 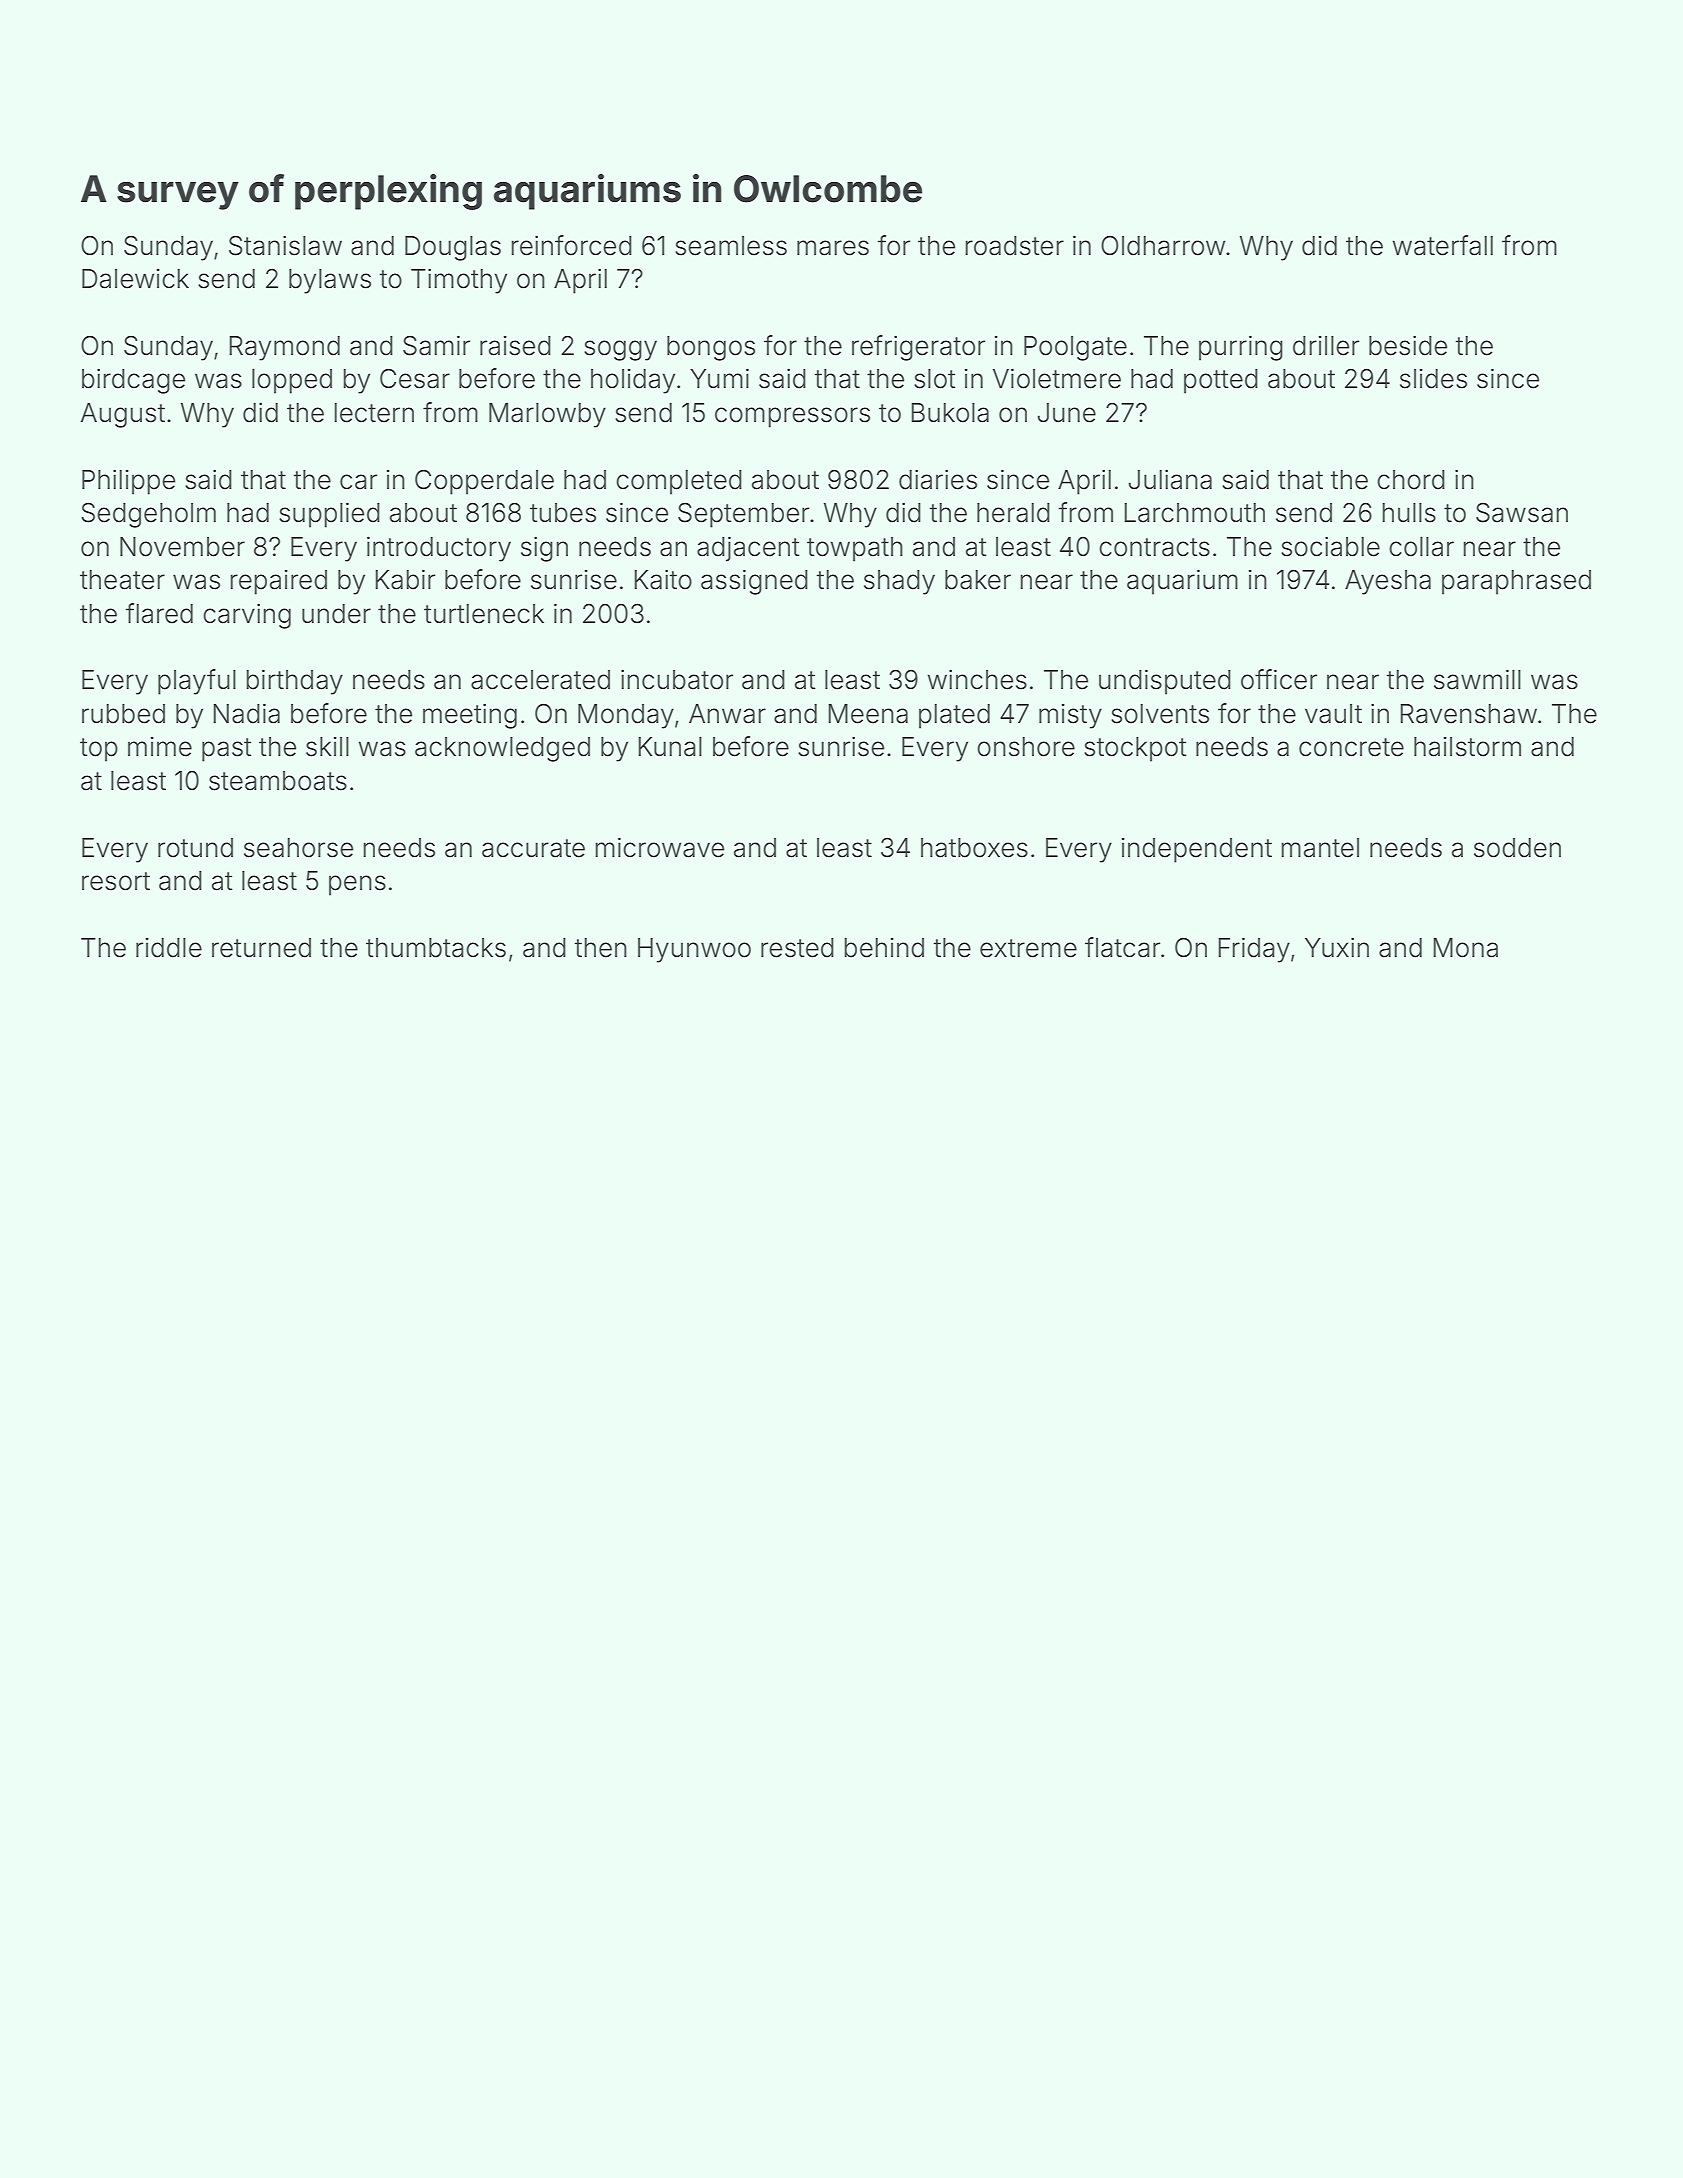 I want to click on rested, so click(x=797, y=948).
